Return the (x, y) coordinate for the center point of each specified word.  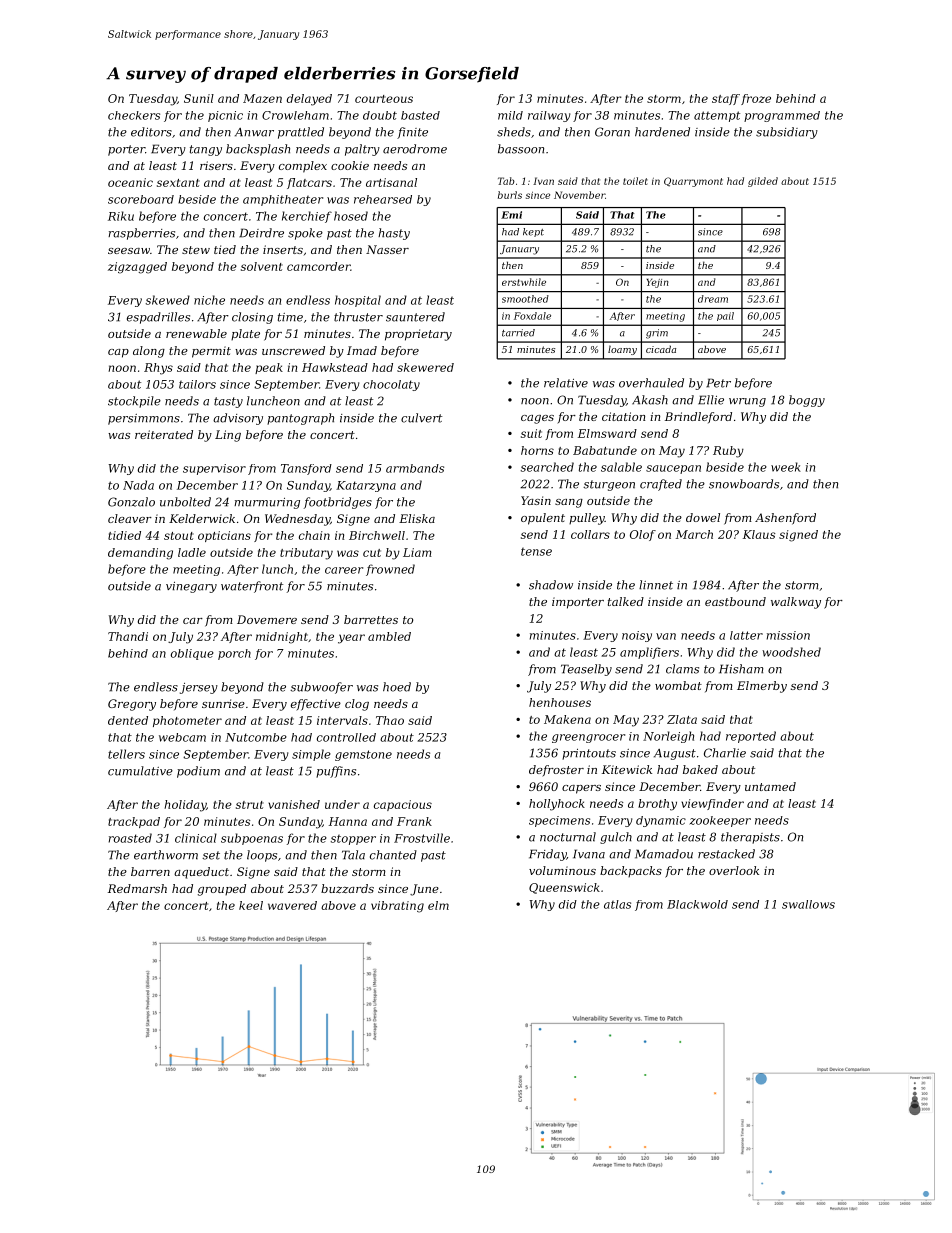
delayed (309, 100)
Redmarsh (137, 888)
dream (713, 299)
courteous (384, 99)
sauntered (415, 317)
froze (756, 99)
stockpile (134, 402)
